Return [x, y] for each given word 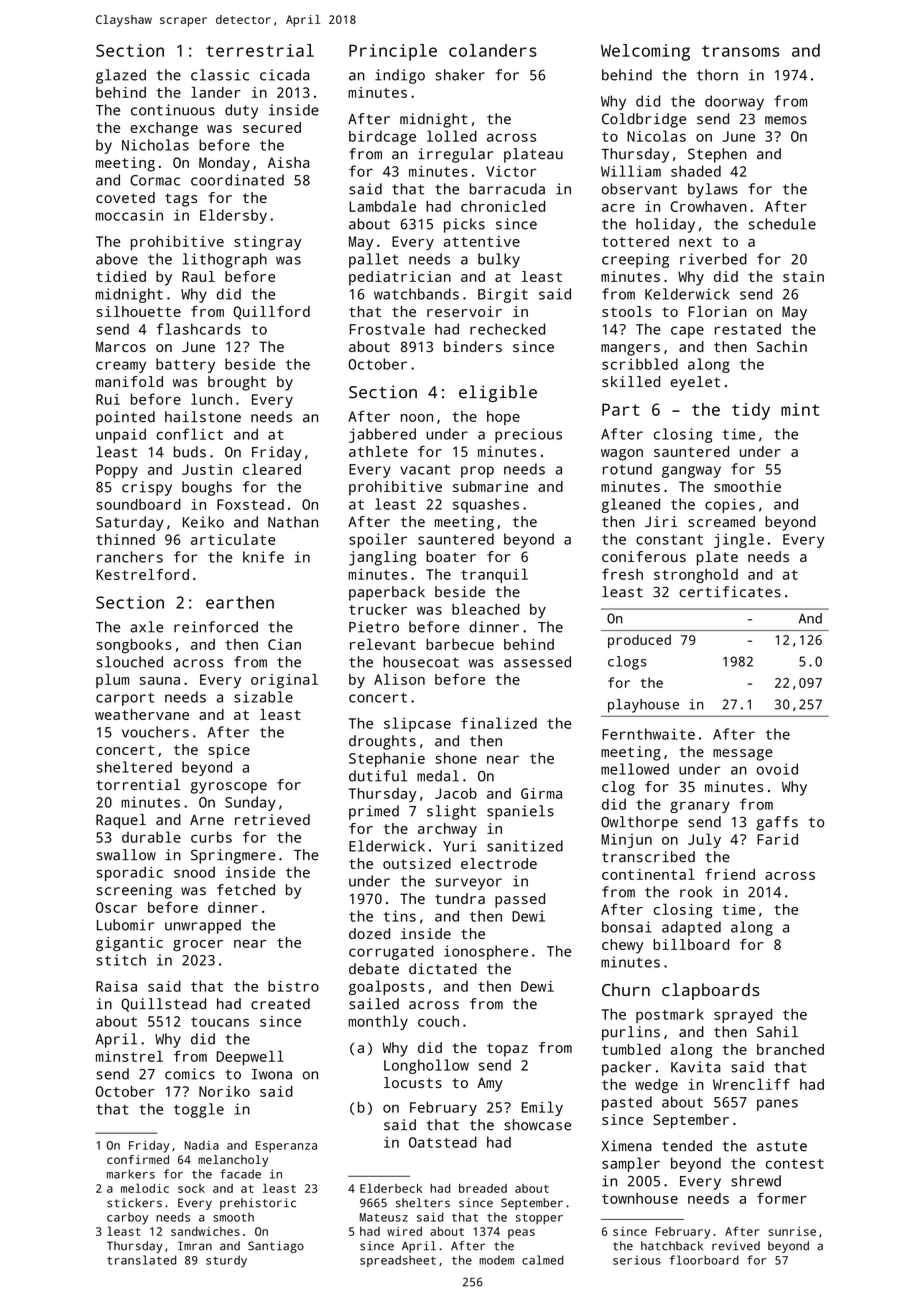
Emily [542, 1108]
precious [528, 435]
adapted [691, 928]
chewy [622, 946]
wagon [622, 455]
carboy [127, 1218]
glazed [121, 76]
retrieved [272, 819]
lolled [452, 136]
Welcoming [645, 52]
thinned [125, 539]
